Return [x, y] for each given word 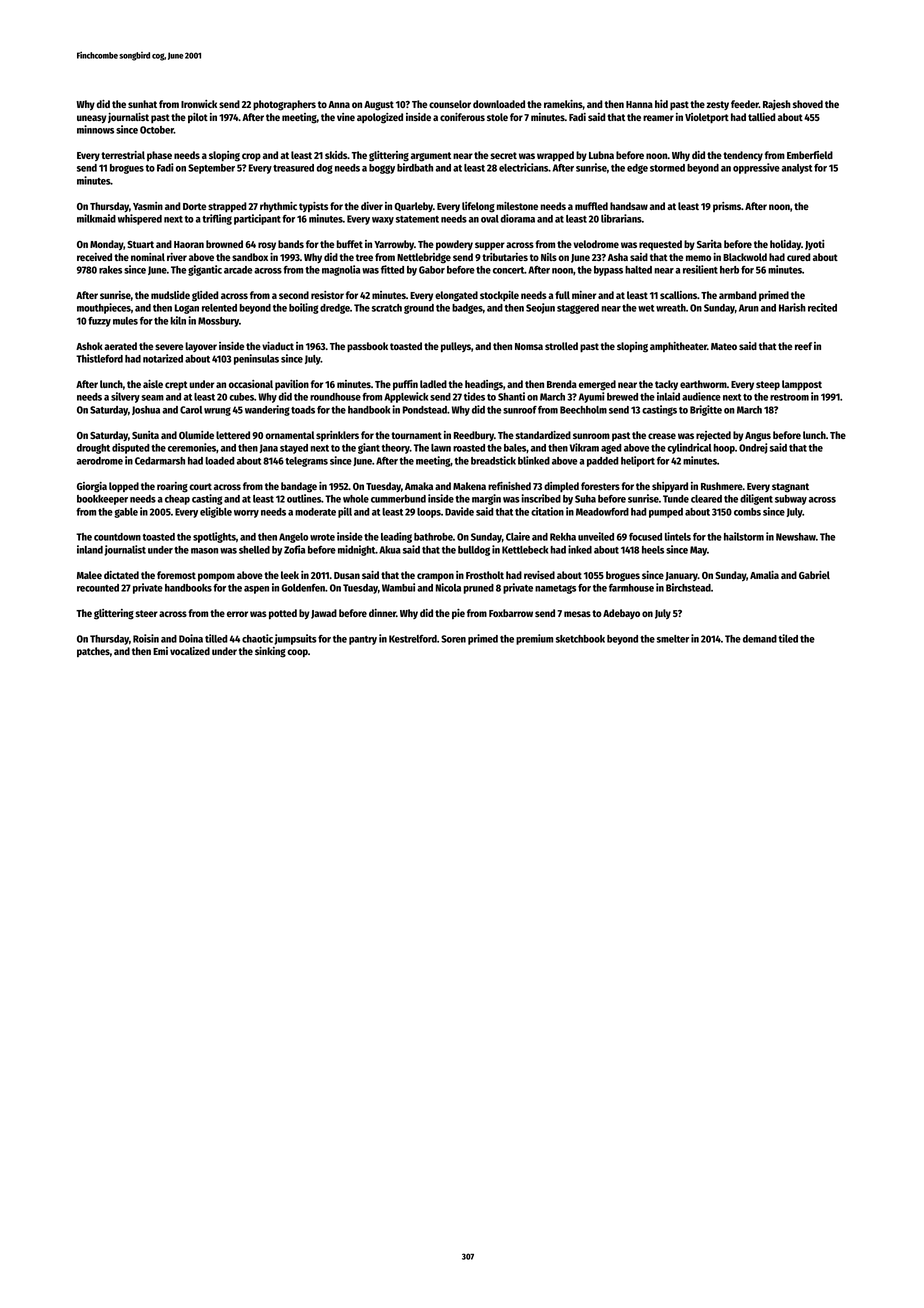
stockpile [499, 296]
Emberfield [810, 155]
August [379, 106]
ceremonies [192, 447]
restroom [789, 397]
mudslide [170, 295]
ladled [433, 384]
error [237, 614]
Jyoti [814, 245]
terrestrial [123, 155]
